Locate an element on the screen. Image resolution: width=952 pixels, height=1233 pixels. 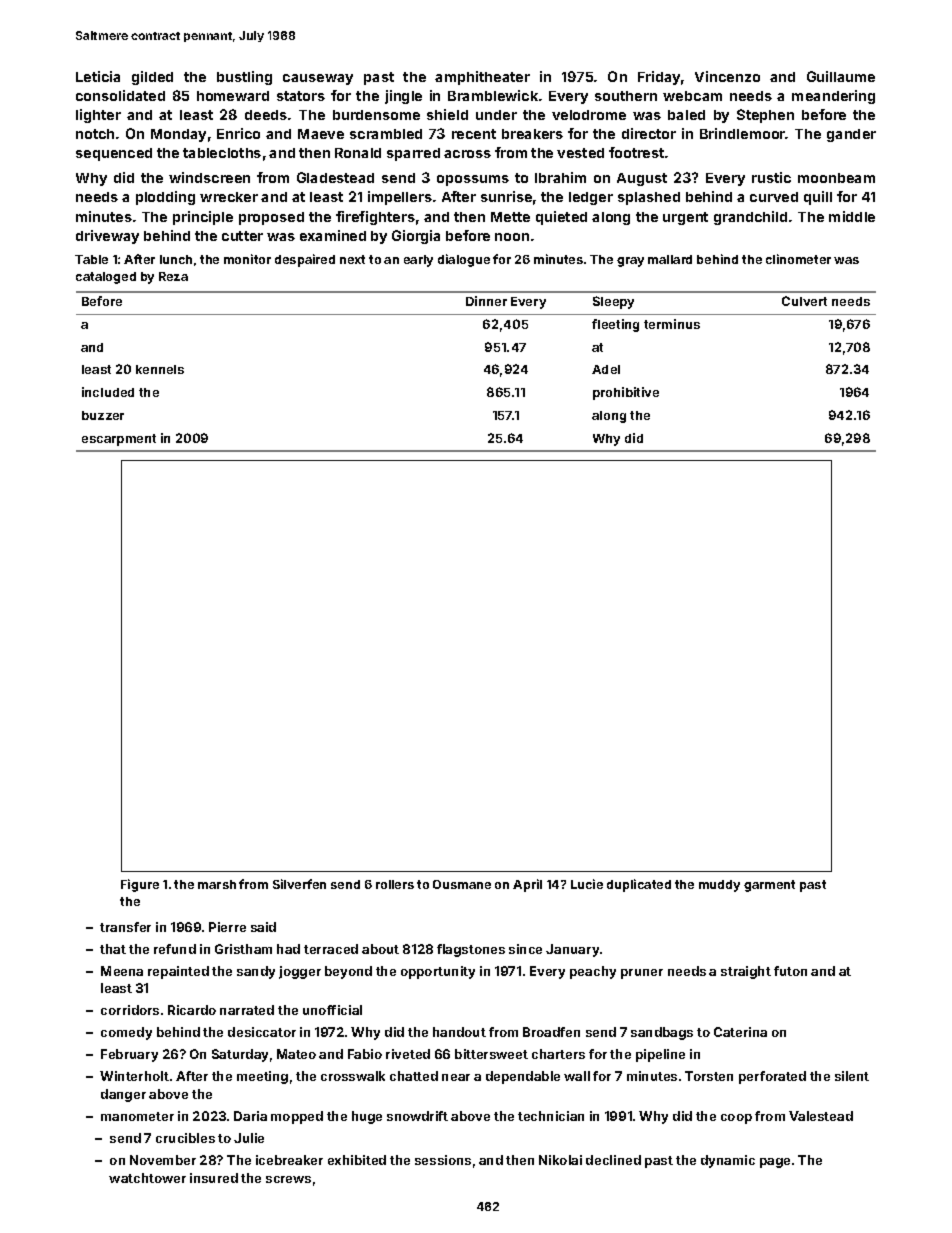
buzzer is located at coordinates (103, 415).
